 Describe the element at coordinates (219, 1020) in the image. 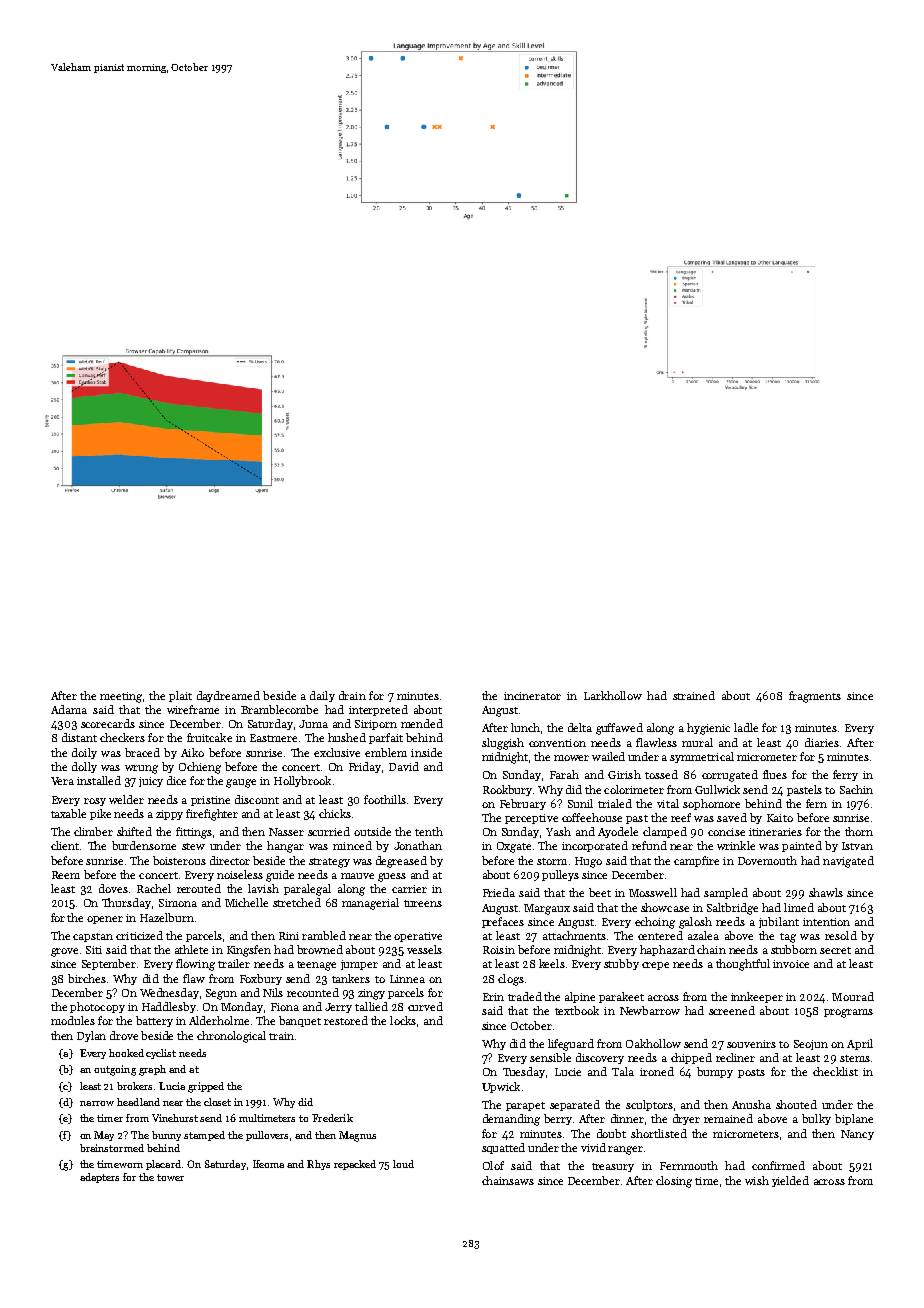

I see `Alderholme` at that location.
